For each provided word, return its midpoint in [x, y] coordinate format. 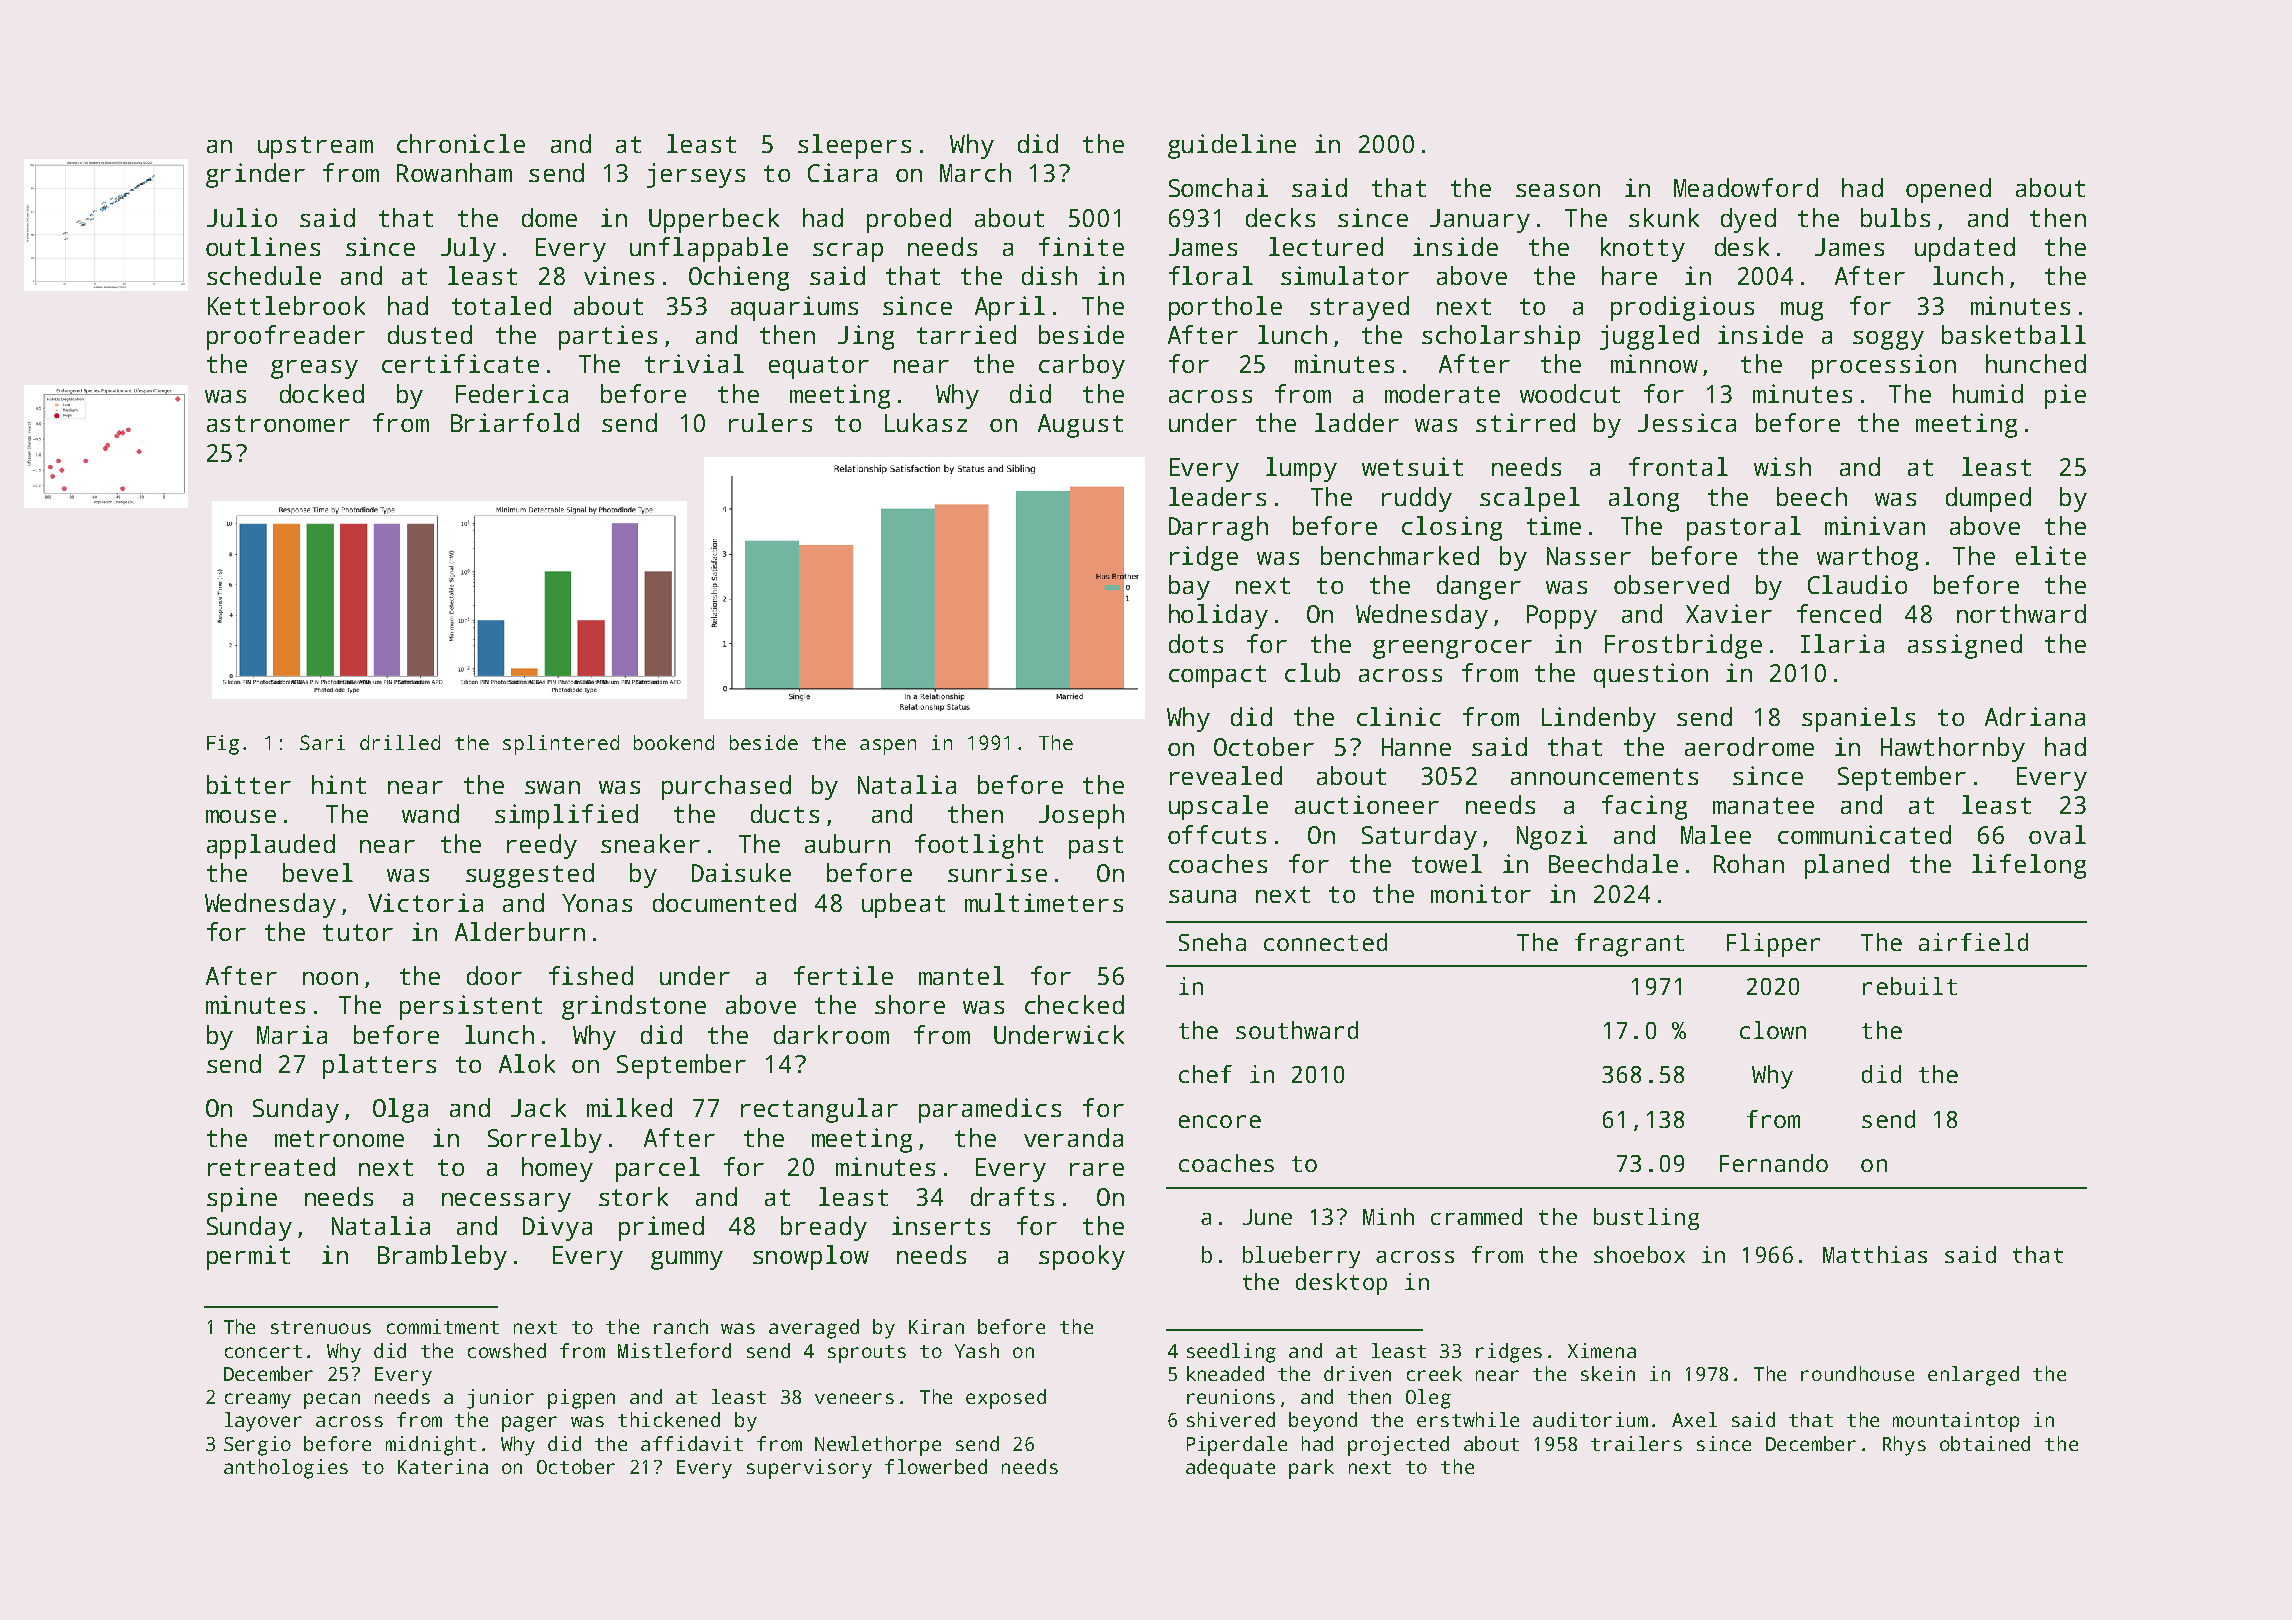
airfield [1973, 942]
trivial [694, 363]
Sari [322, 742]
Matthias [1875, 1254]
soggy [1888, 340]
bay [1189, 587]
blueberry [1301, 1257]
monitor [1481, 893]
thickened [669, 1419]
